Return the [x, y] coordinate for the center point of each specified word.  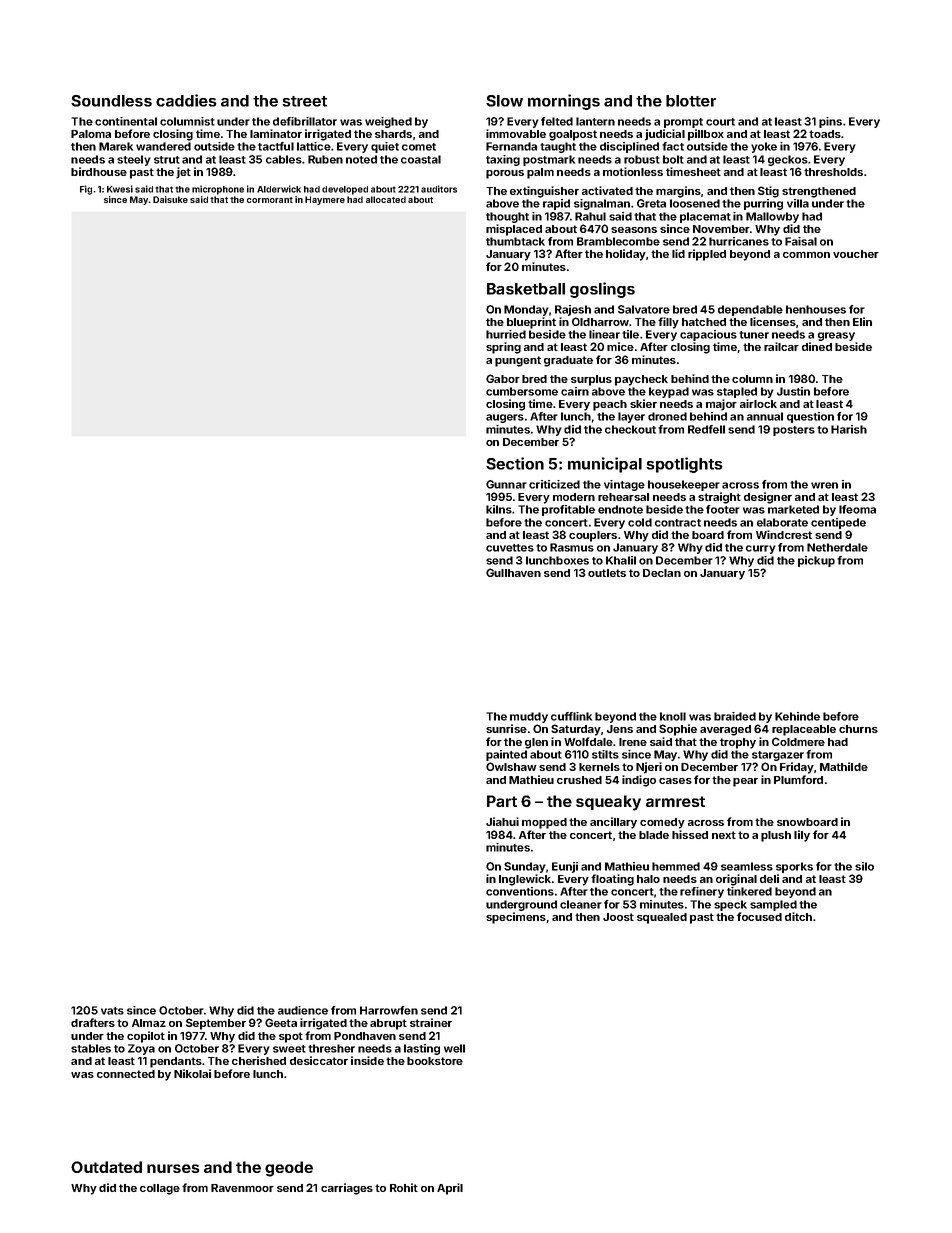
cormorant [270, 200]
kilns [499, 509]
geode [289, 1169]
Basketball [526, 289]
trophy [738, 743]
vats [112, 1011]
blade [654, 835]
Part [502, 801]
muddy [529, 717]
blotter [691, 101]
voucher [856, 254]
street [304, 101]
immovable [516, 133]
